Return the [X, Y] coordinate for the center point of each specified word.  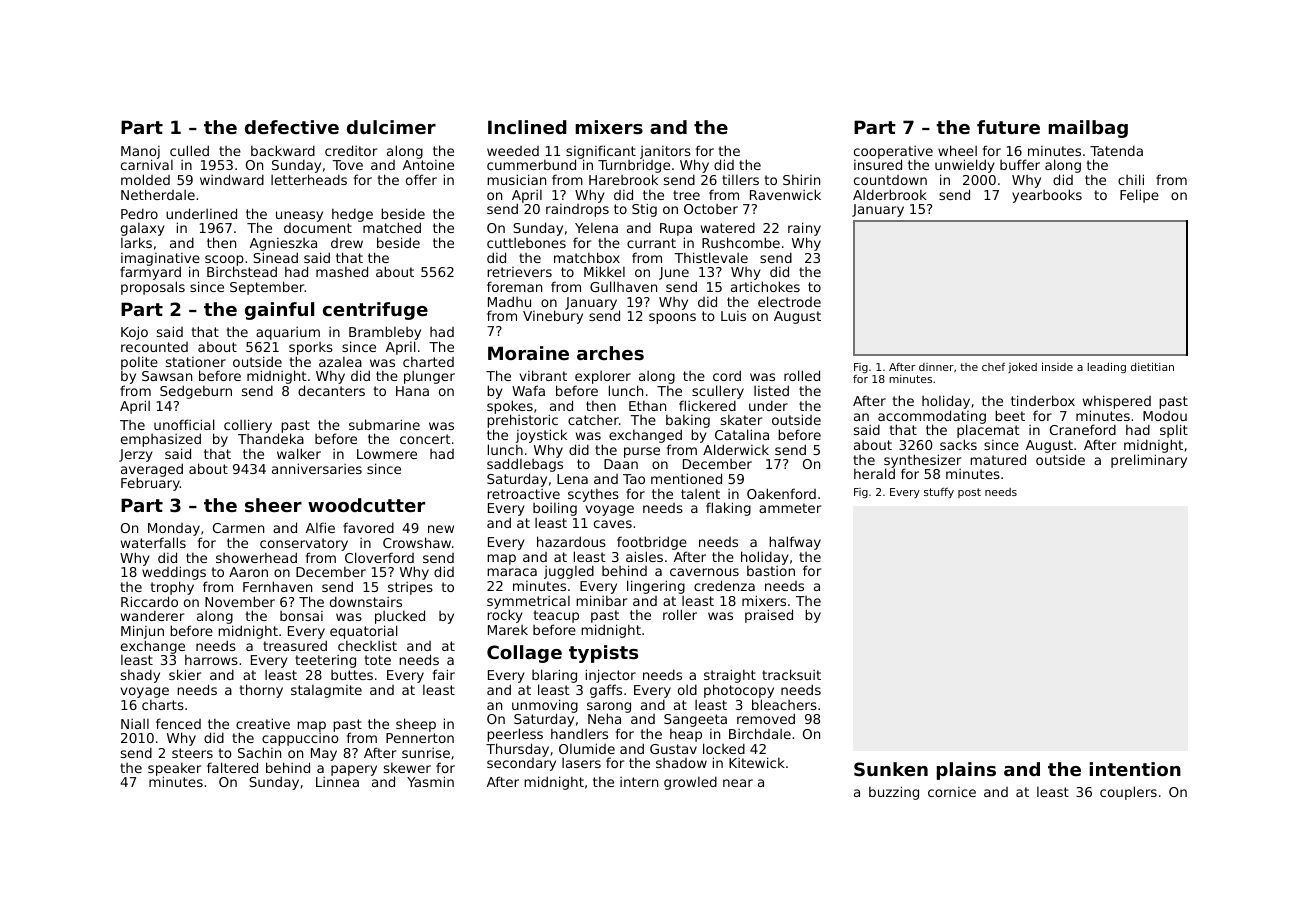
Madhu [509, 301]
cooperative [893, 153]
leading [1107, 368]
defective [292, 127]
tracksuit [791, 674]
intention [1135, 769]
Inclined [527, 127]
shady [140, 676]
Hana [412, 391]
